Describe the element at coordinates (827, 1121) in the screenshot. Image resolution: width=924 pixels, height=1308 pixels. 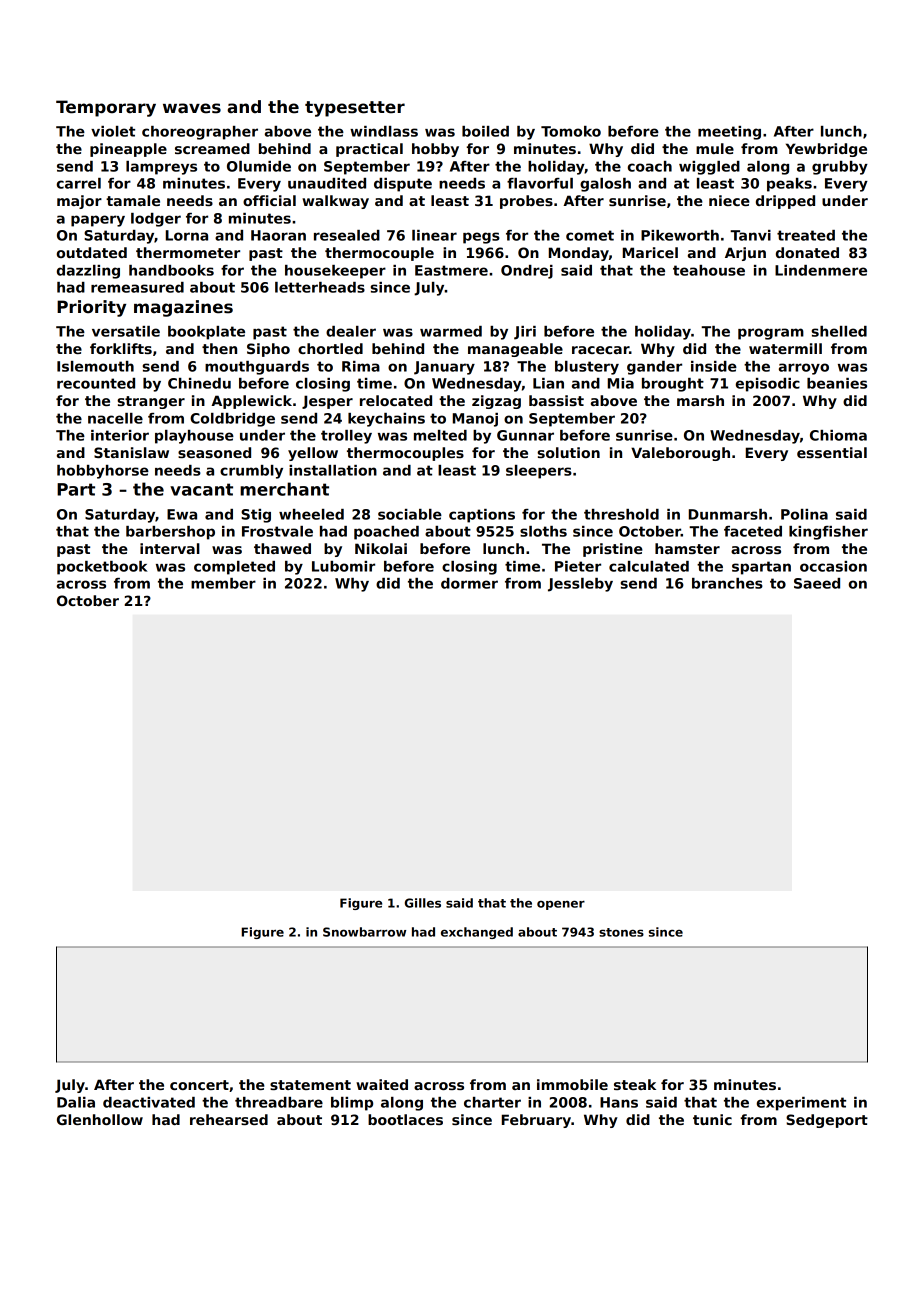
I see `Sedgeport` at that location.
